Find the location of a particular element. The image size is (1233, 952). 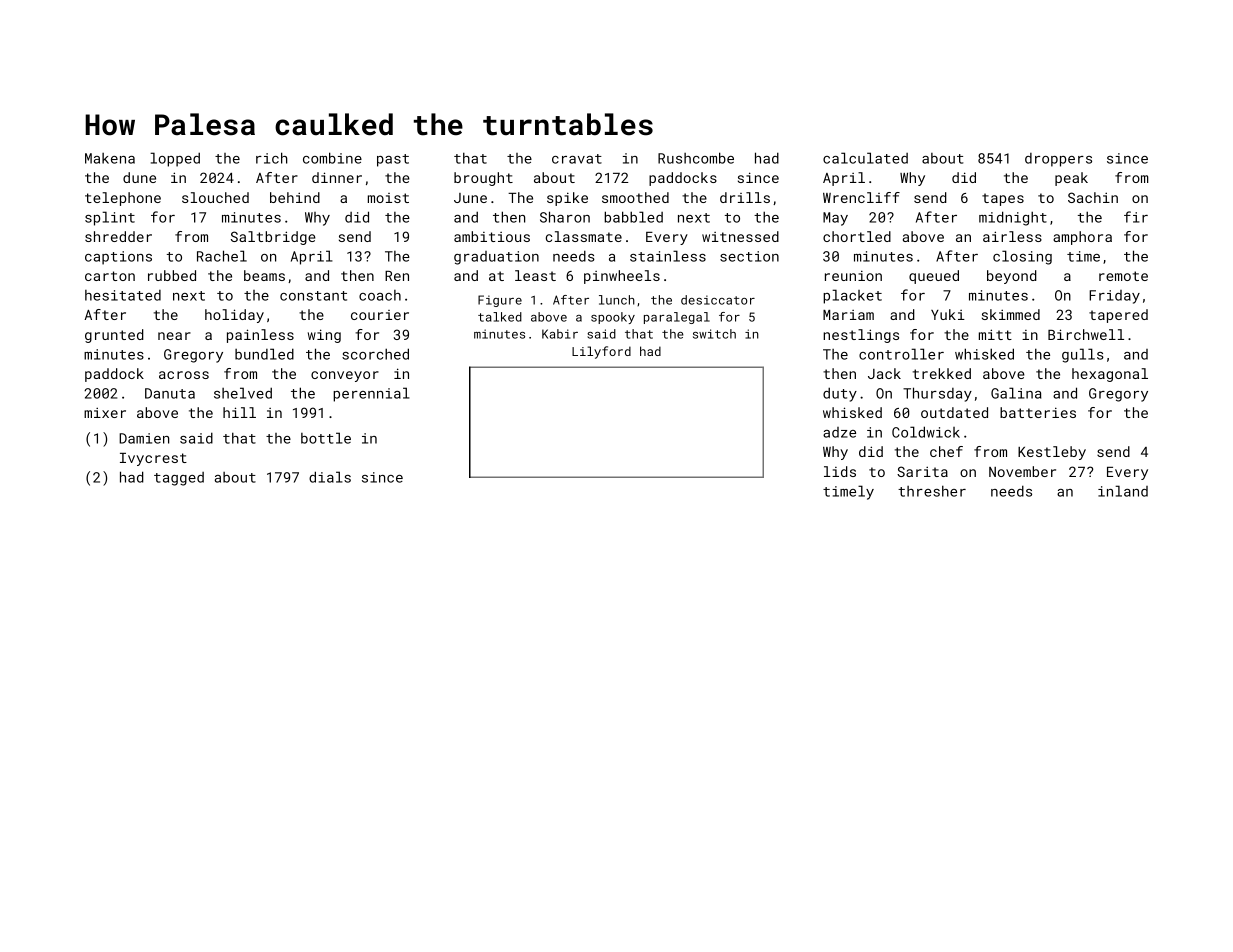

trekked is located at coordinates (942, 373).
